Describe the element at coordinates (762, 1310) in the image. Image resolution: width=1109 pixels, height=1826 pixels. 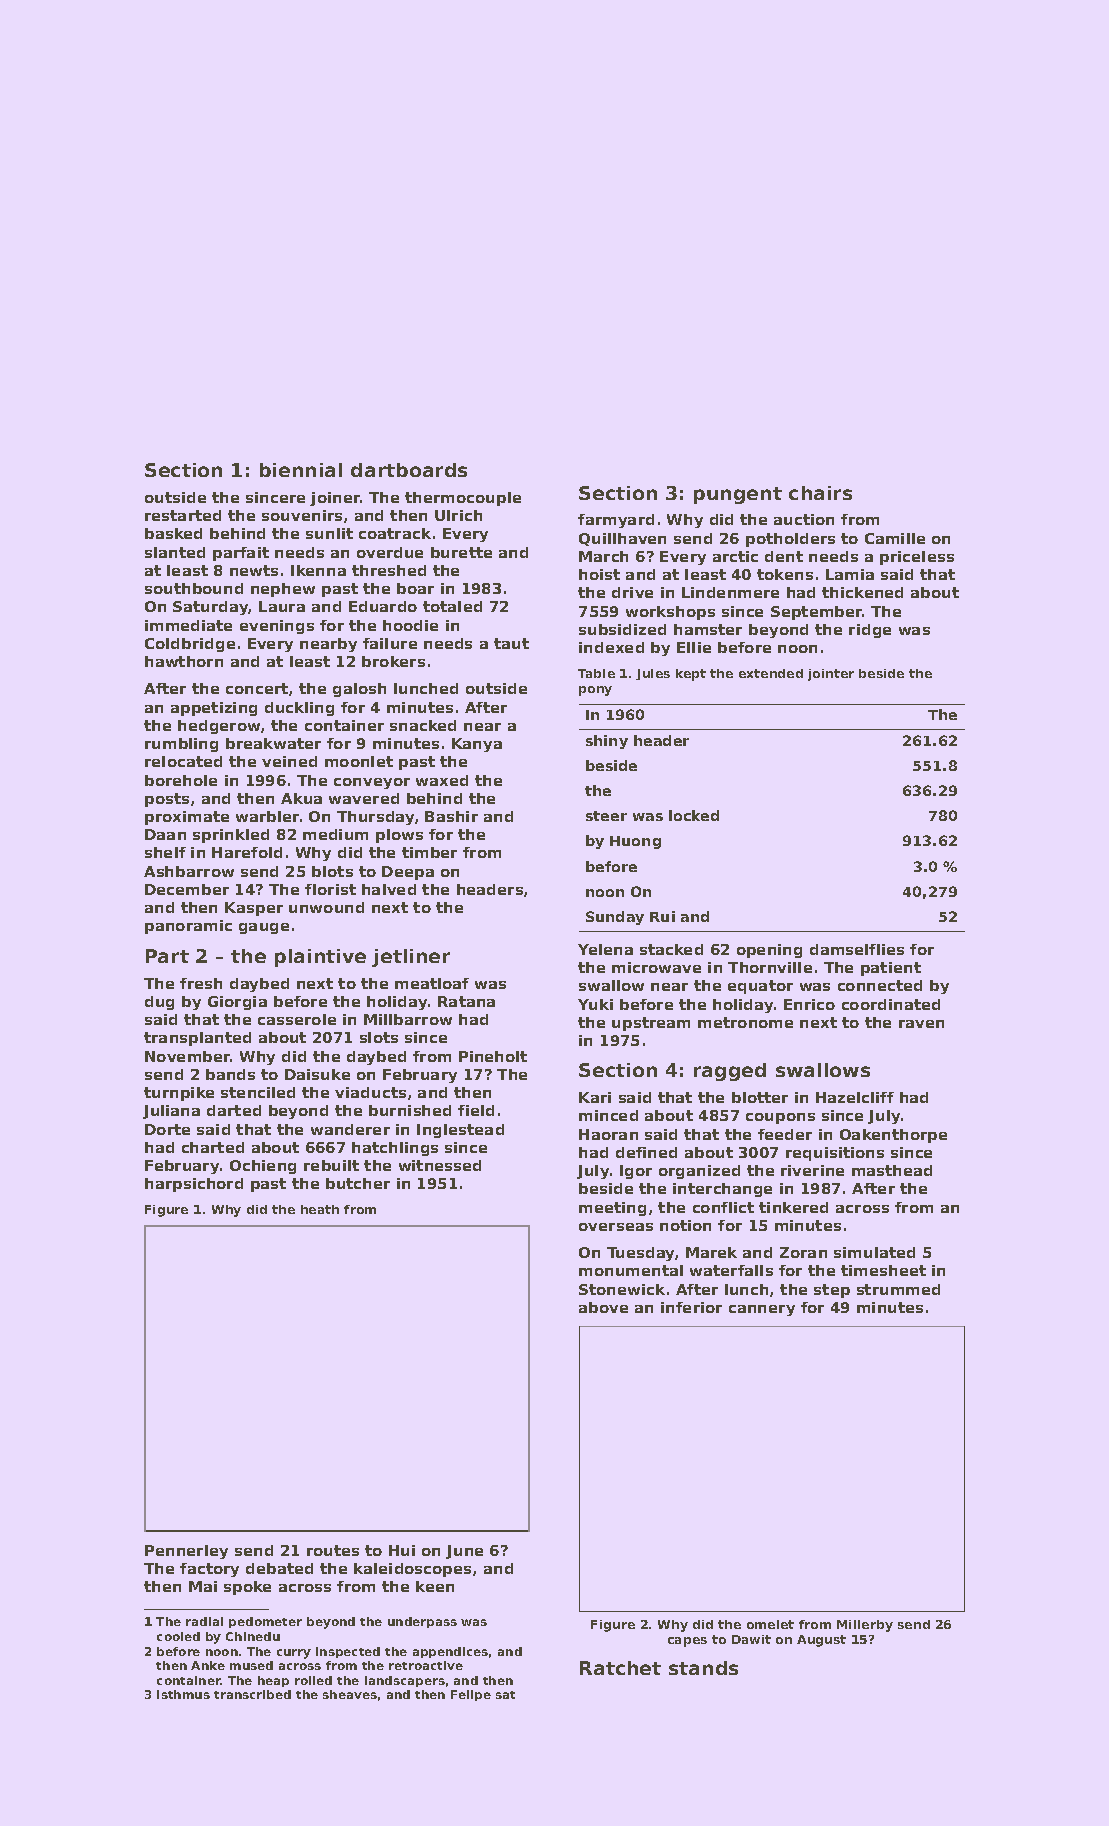
I see `cannery` at that location.
